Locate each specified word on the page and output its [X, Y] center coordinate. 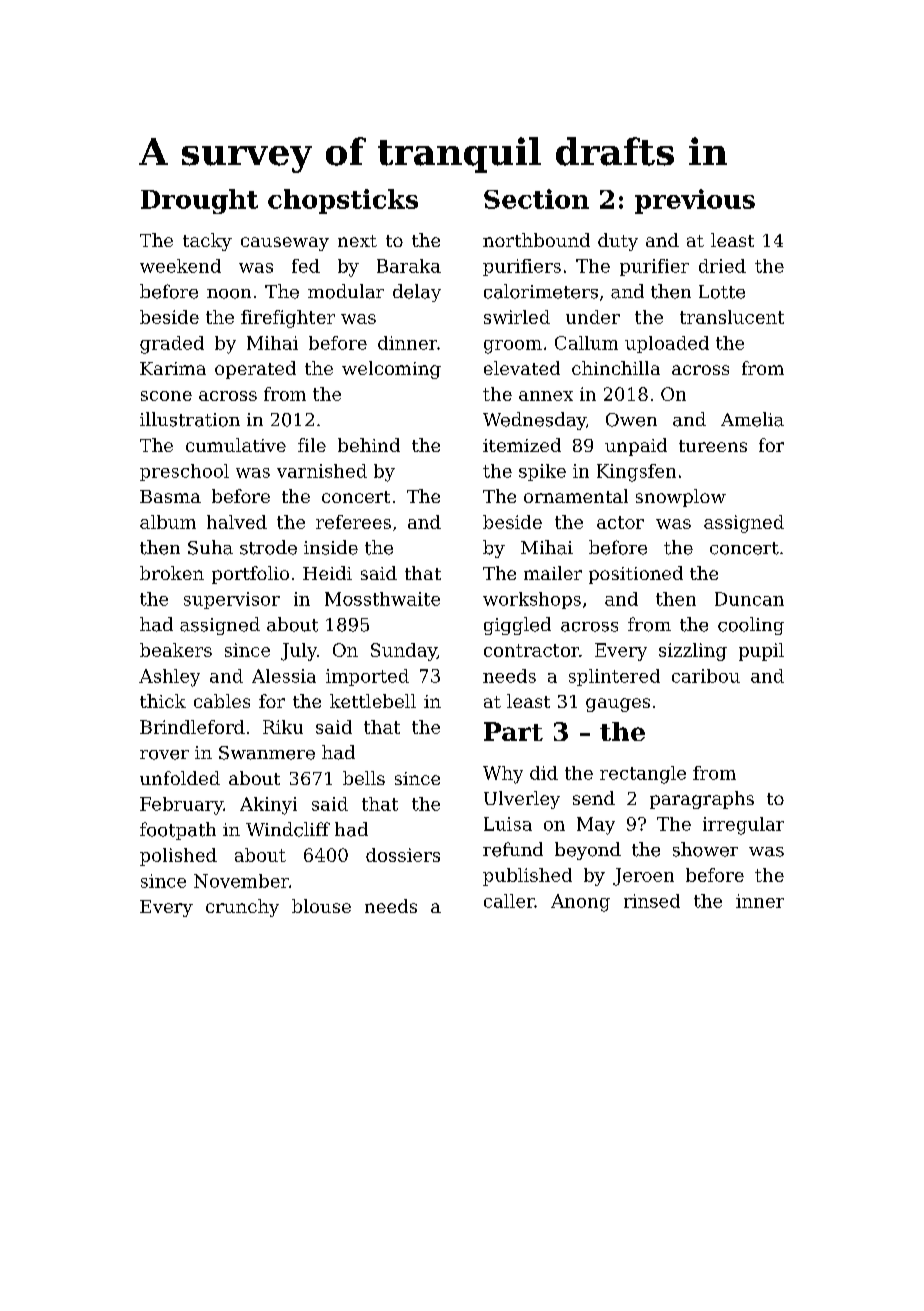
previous [695, 201]
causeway [285, 244]
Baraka [409, 266]
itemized [522, 445]
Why [503, 775]
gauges [618, 705]
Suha [210, 547]
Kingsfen [636, 473]
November [241, 881]
